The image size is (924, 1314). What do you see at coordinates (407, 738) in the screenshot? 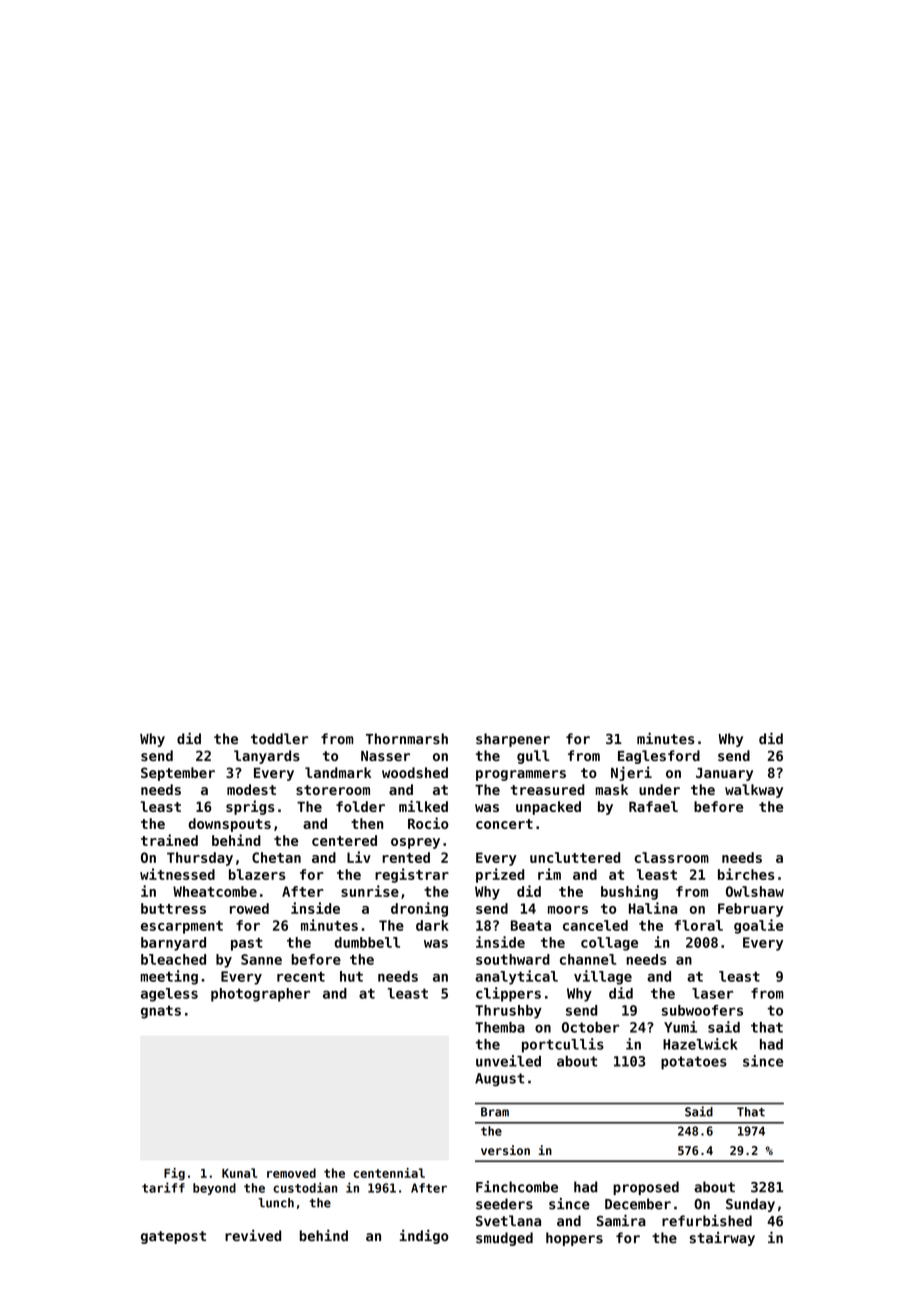
I see `Thornmarsh` at bounding box center [407, 738].
